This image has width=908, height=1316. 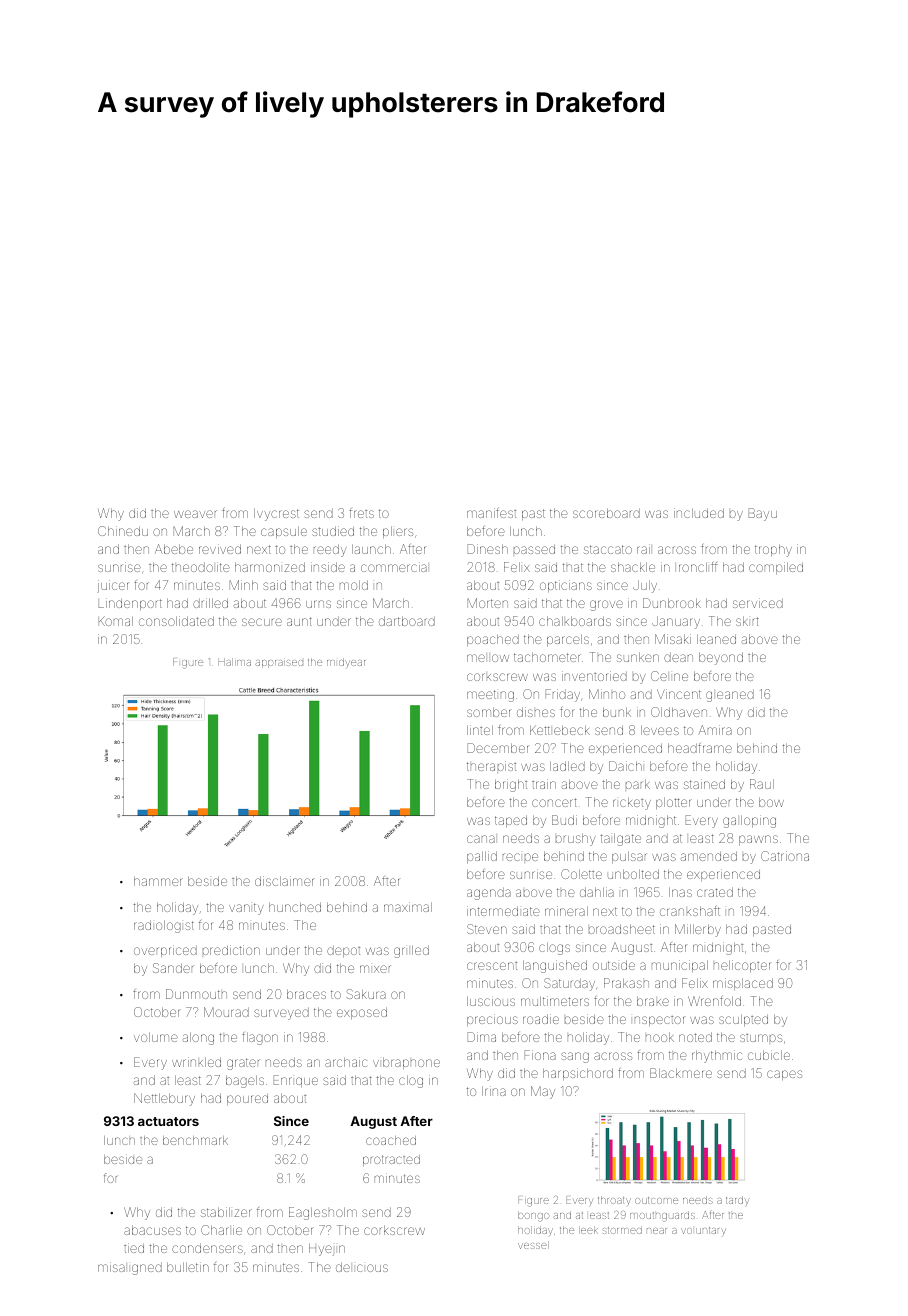 I want to click on stabilizer, so click(x=226, y=1212).
